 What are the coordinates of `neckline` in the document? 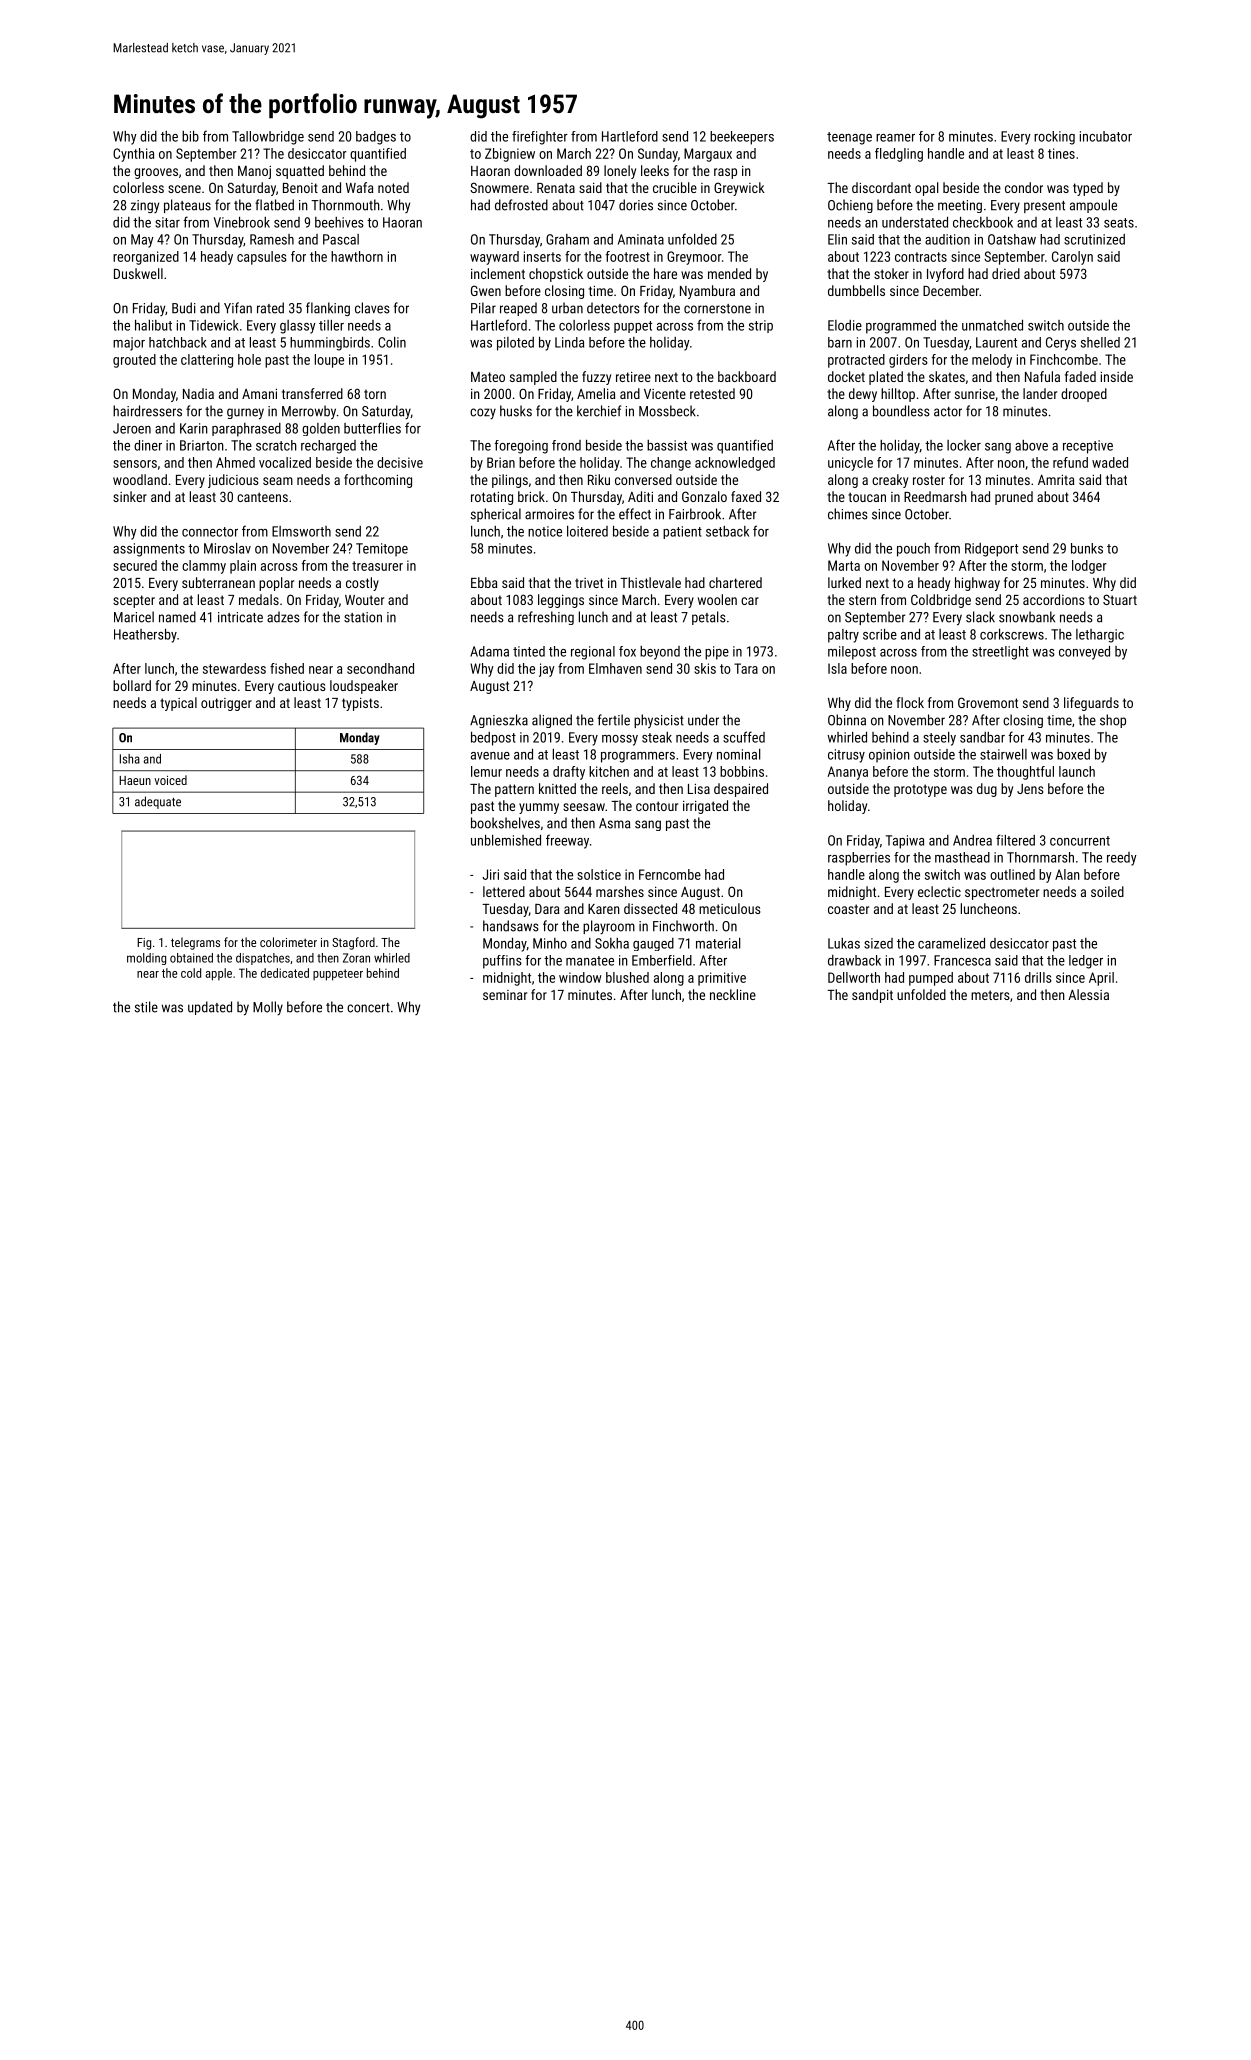 It's located at (733, 994).
